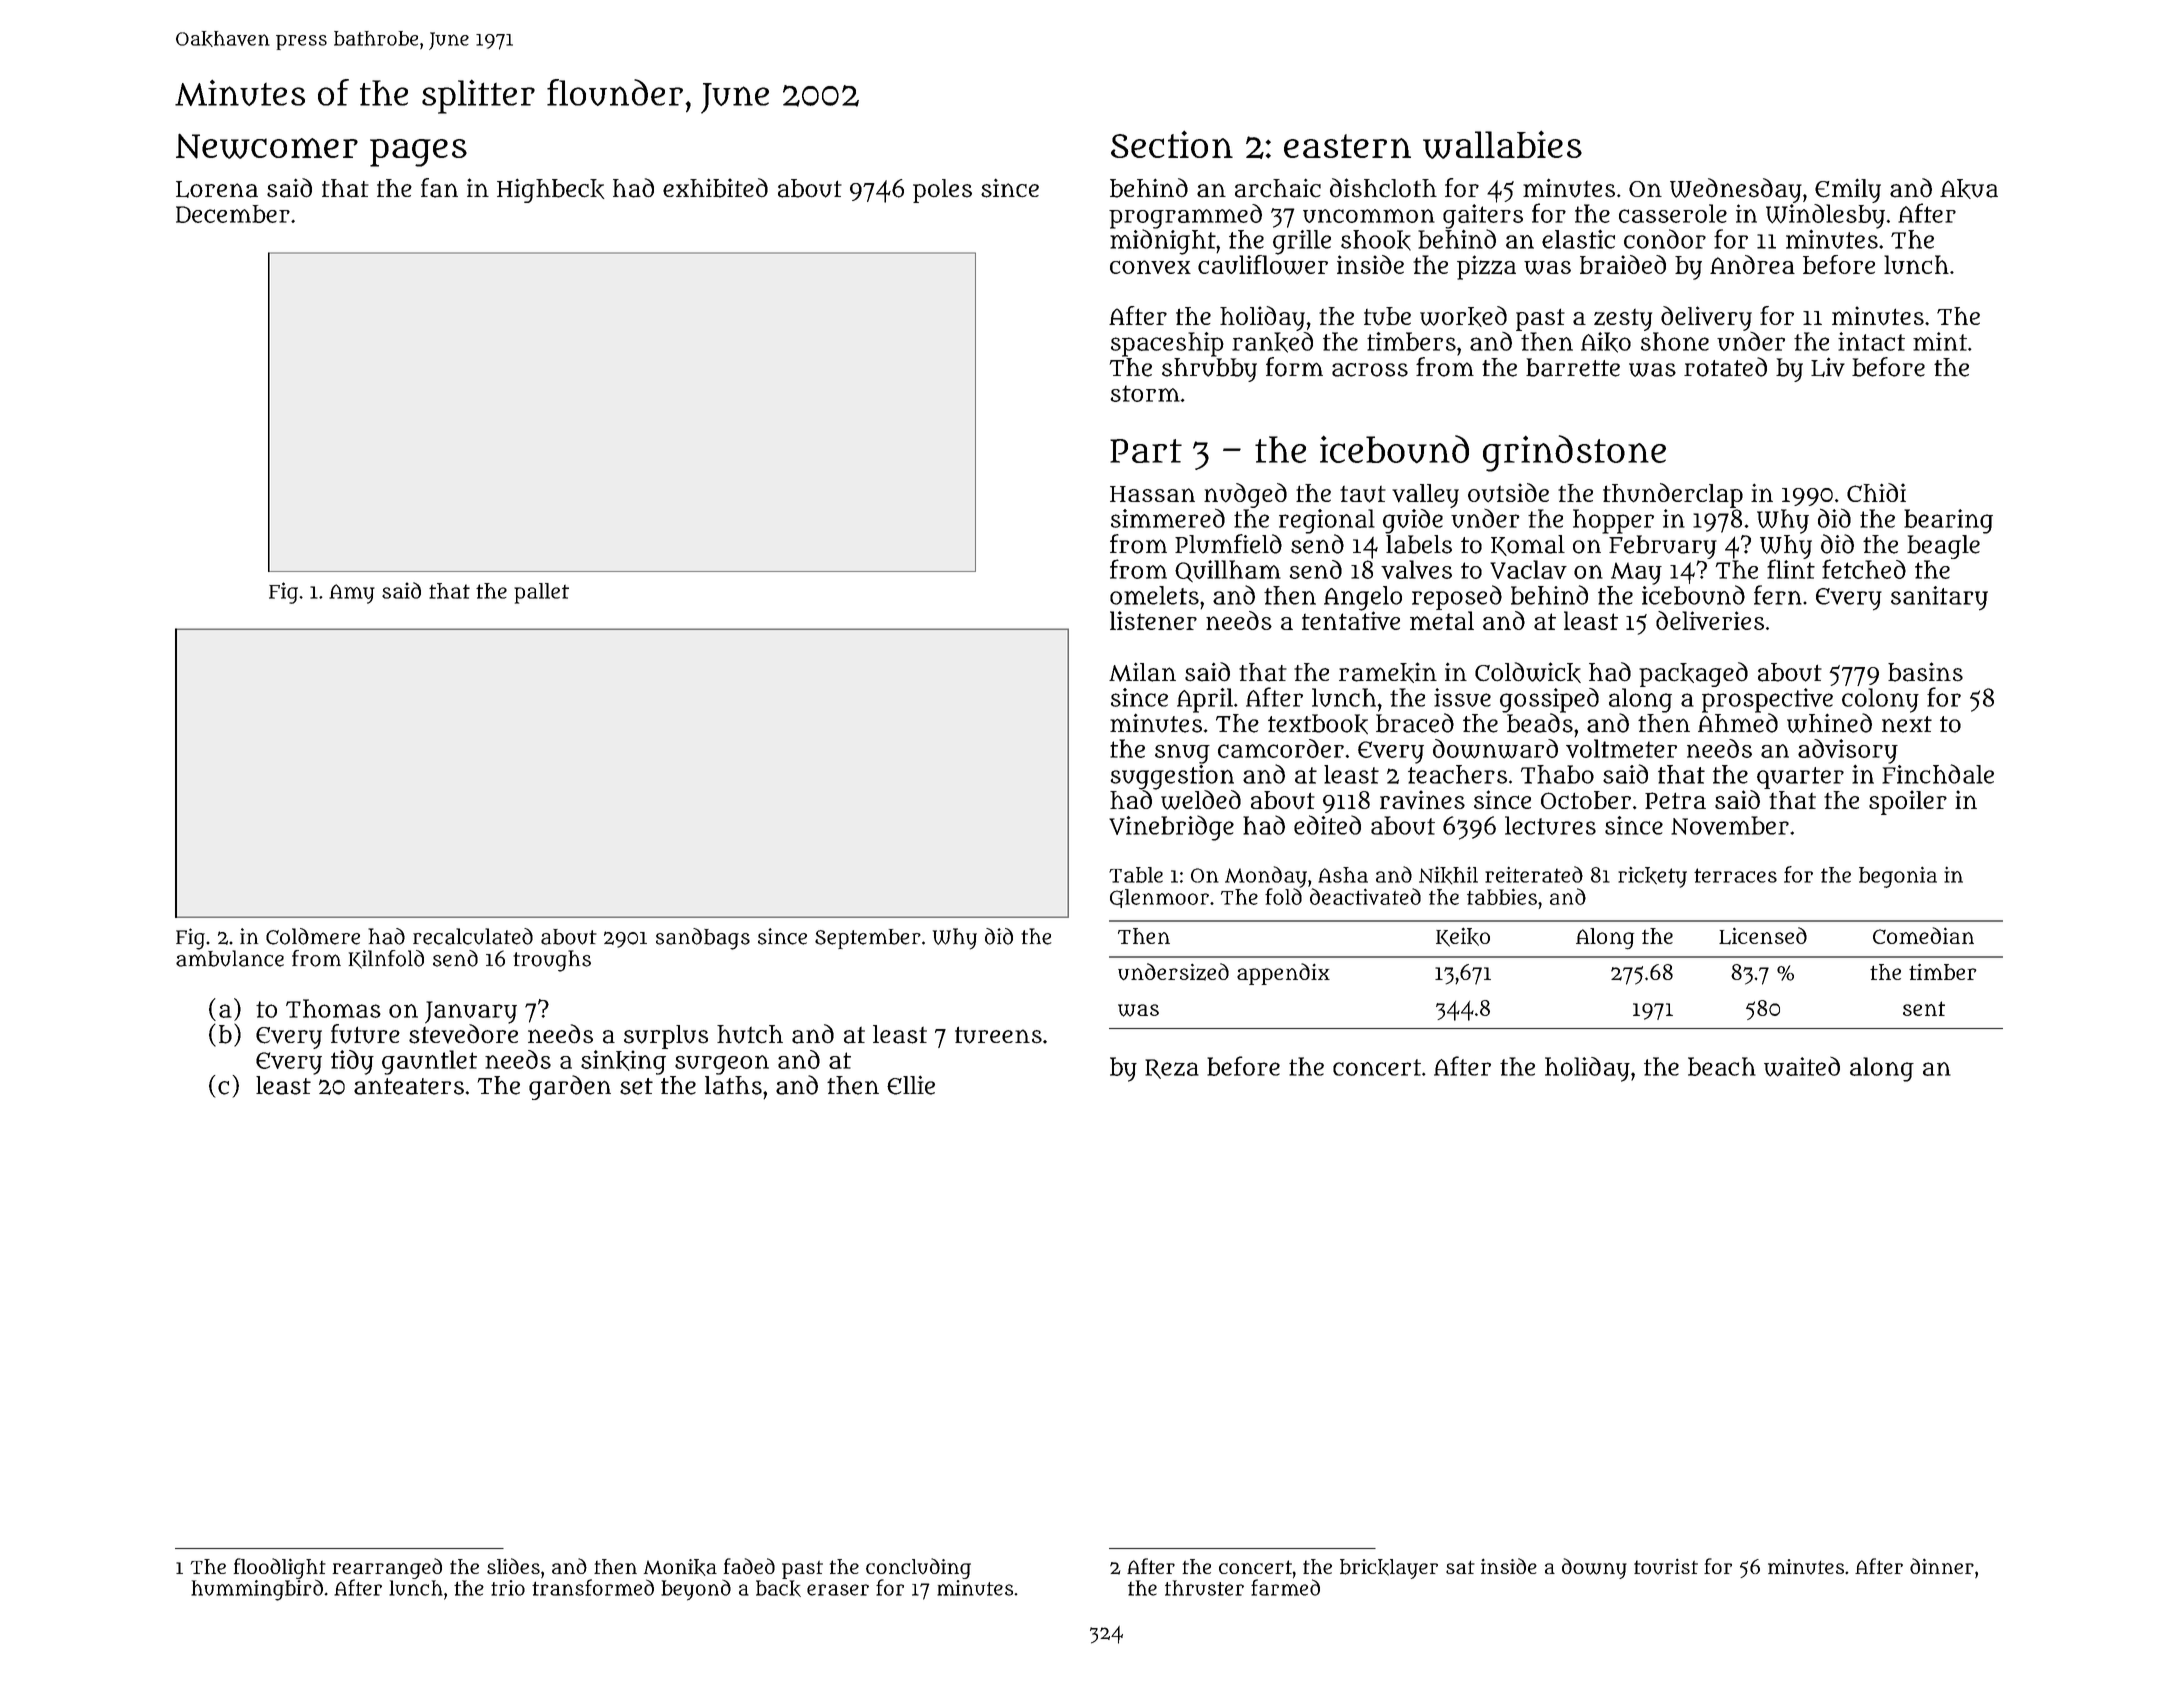  What do you see at coordinates (918, 1568) in the screenshot?
I see `concluding` at bounding box center [918, 1568].
